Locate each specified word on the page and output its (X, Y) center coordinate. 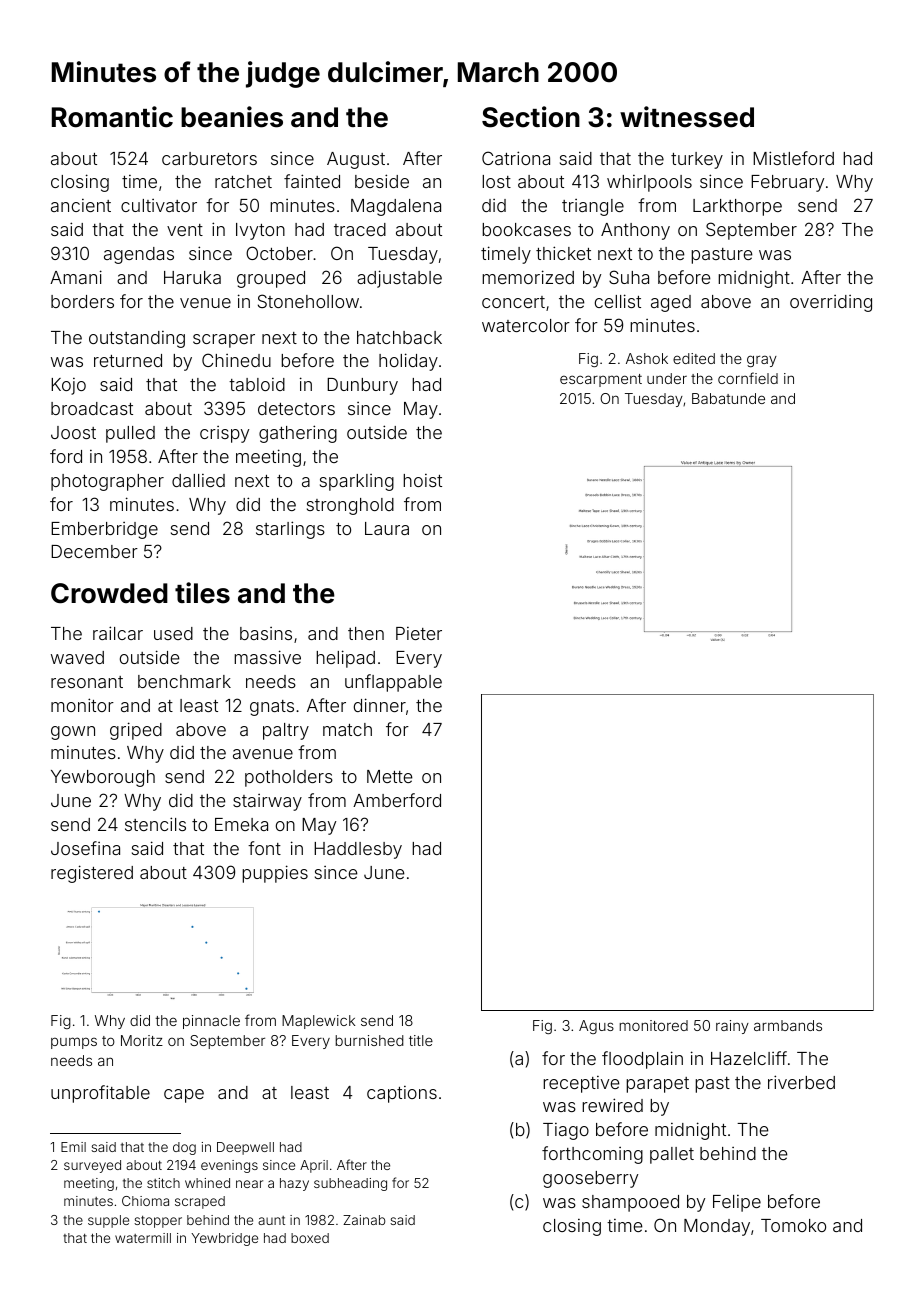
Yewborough (103, 778)
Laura (387, 528)
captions (402, 1094)
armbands (788, 1025)
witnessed (687, 117)
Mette (389, 776)
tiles (202, 593)
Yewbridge (224, 1239)
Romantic (112, 117)
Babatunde (728, 398)
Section (531, 117)
